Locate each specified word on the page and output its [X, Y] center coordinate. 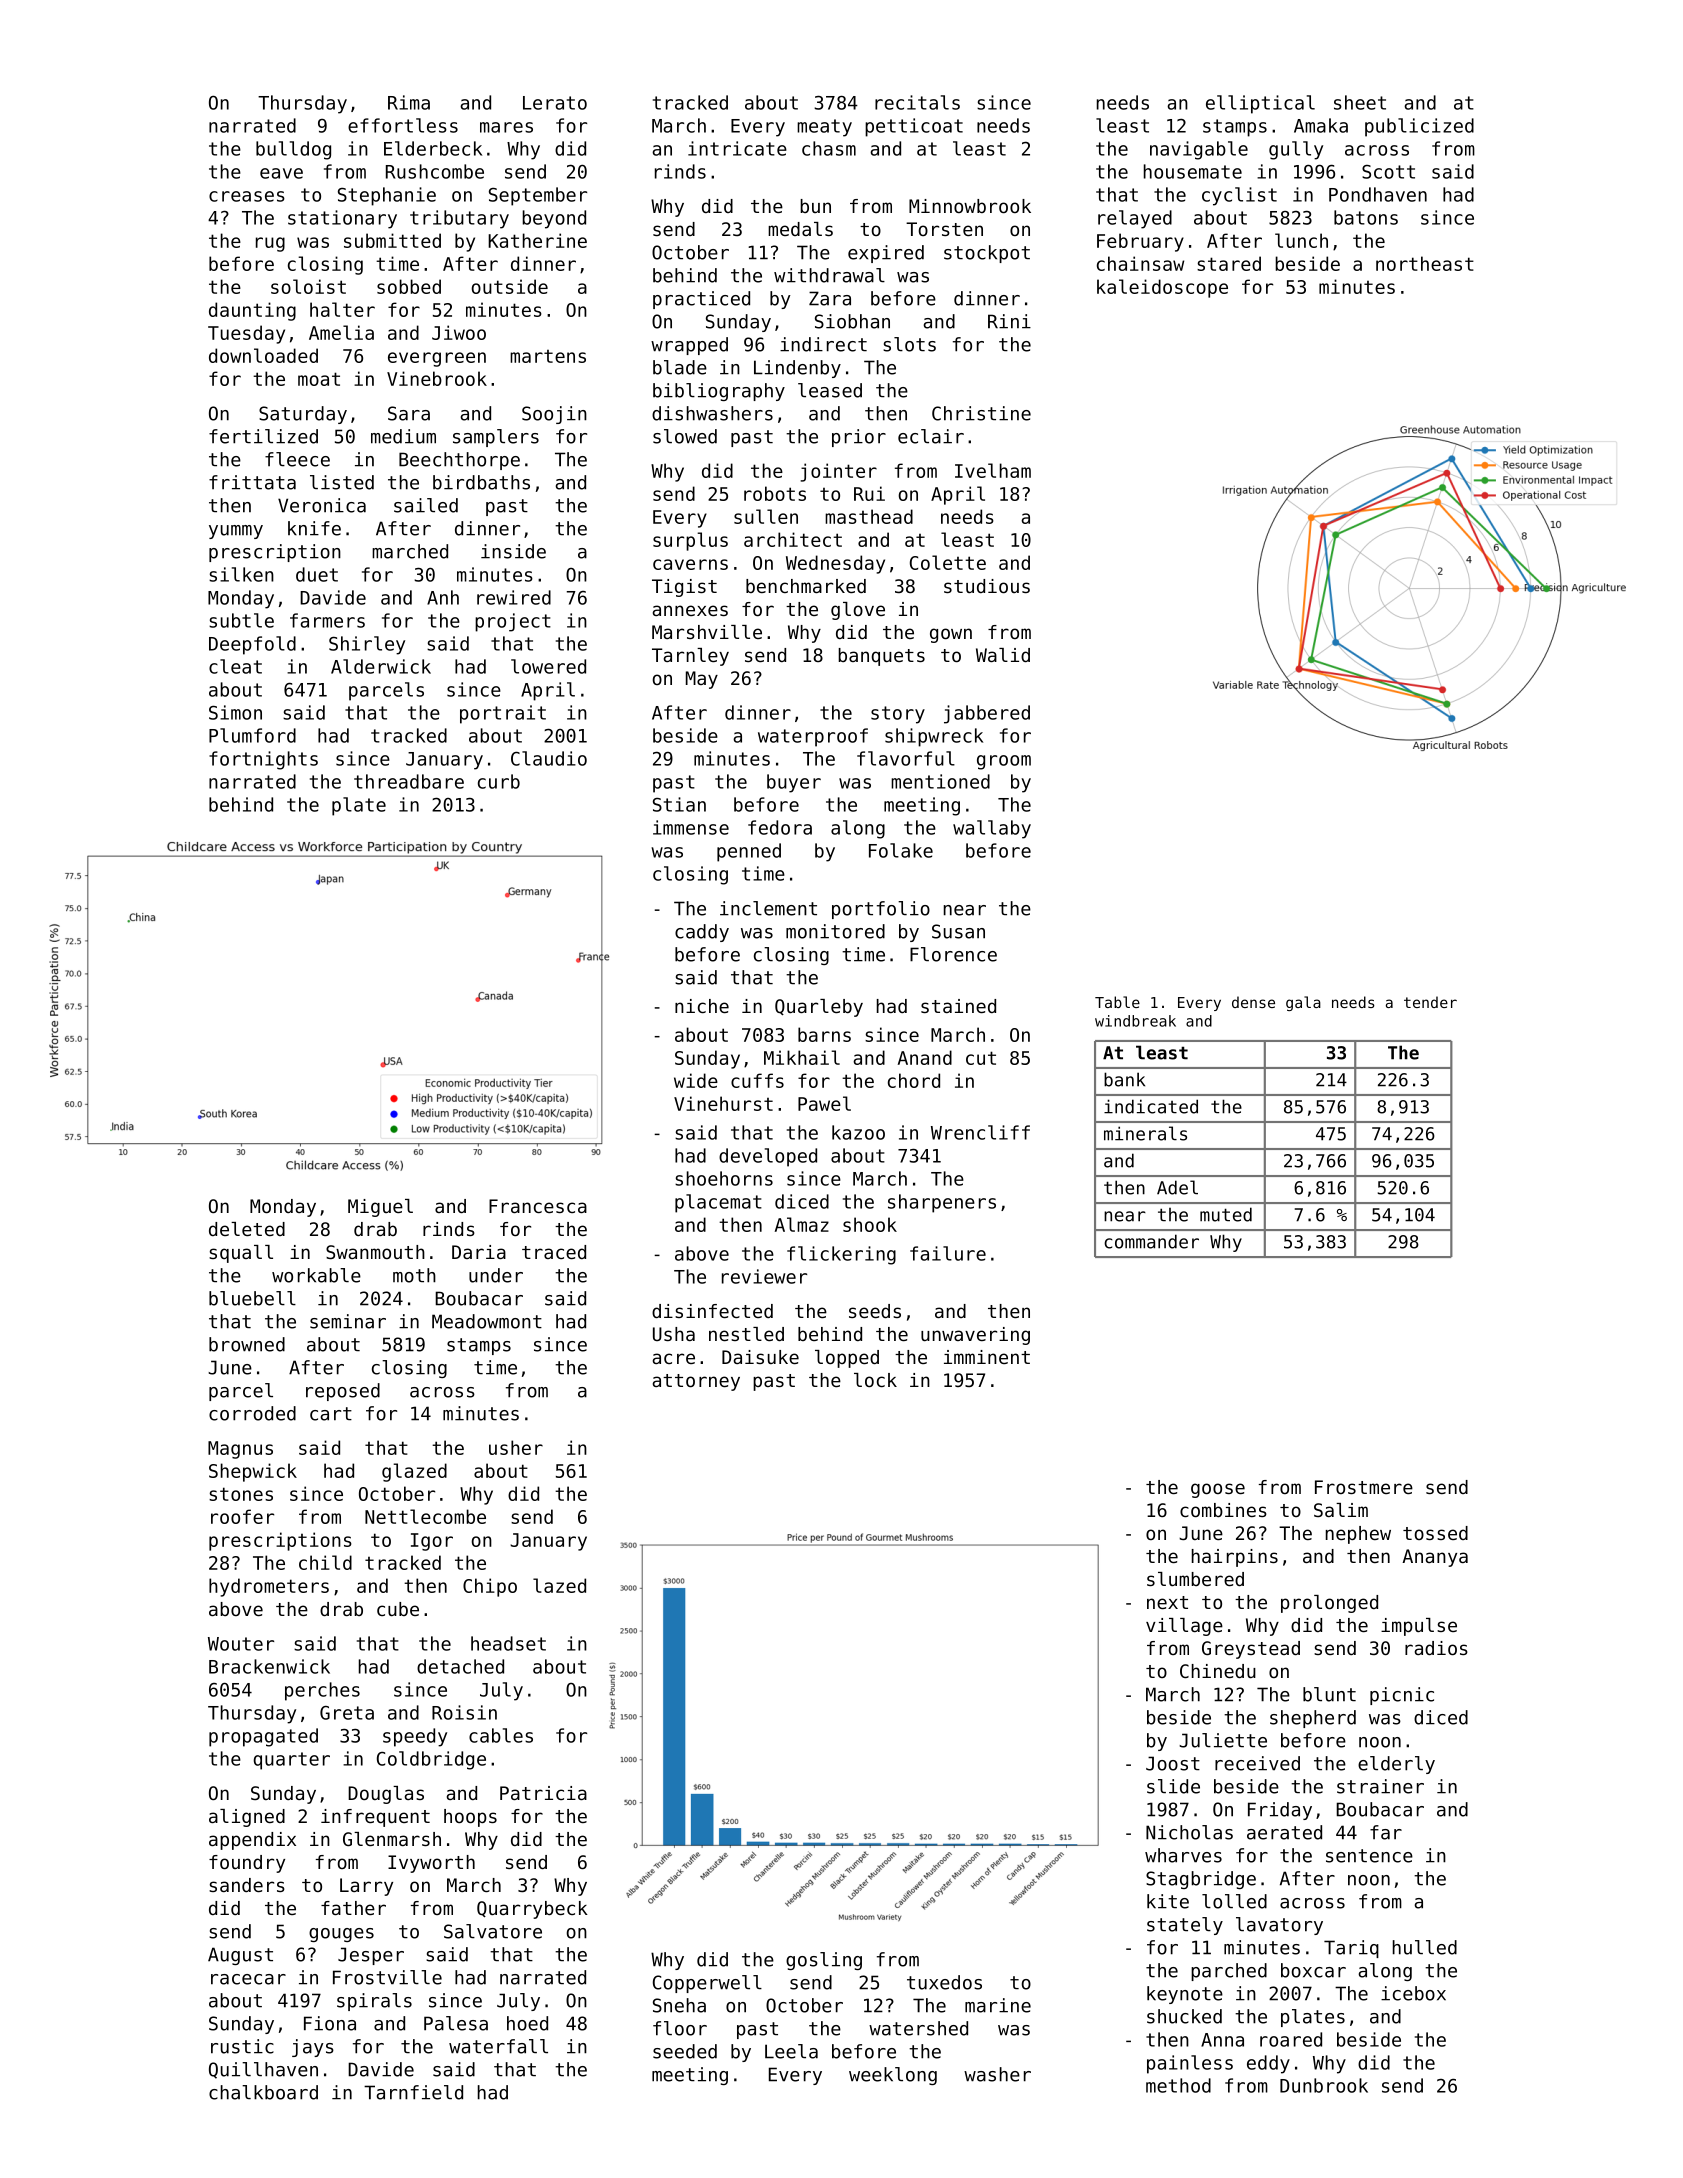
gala [1303, 1003]
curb [499, 781]
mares [506, 127]
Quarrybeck [532, 1910]
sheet [1360, 102]
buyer [794, 783]
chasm [829, 148]
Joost [1173, 1763]
